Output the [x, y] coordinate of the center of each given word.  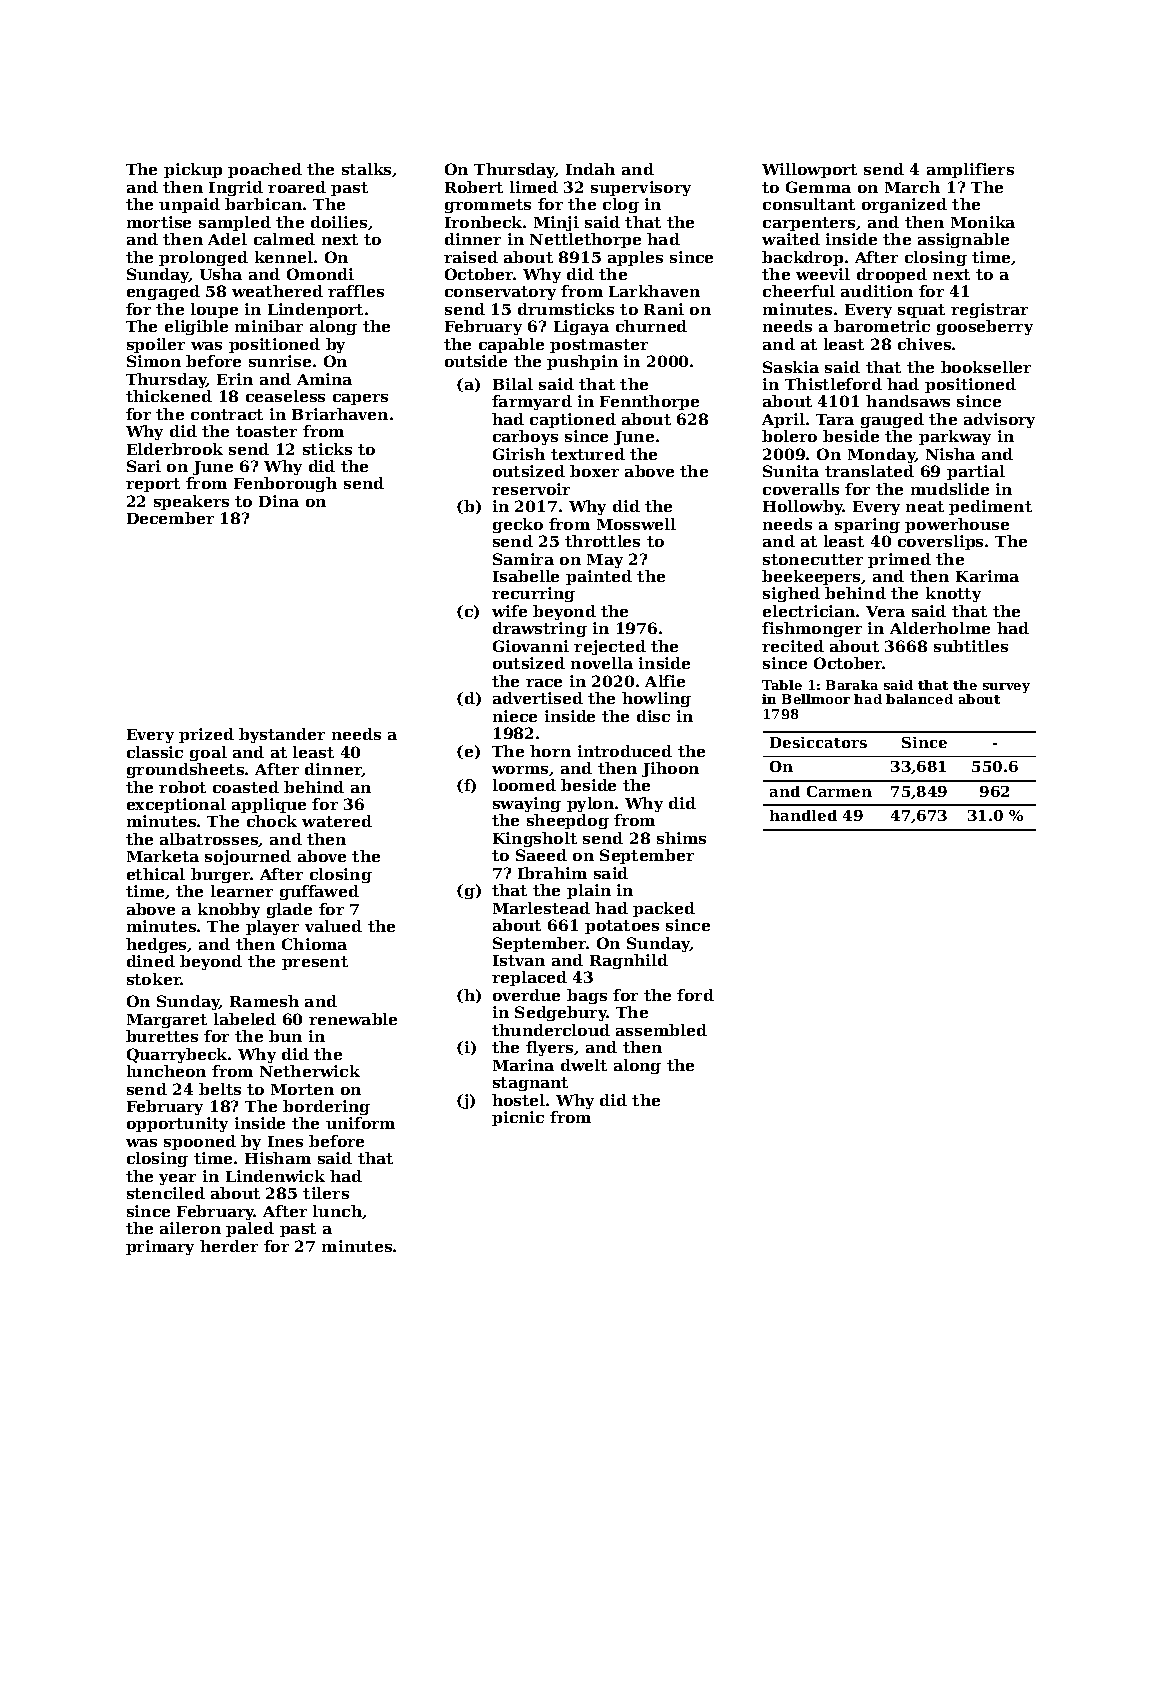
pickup [193, 170]
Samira [523, 559]
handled [803, 815]
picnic [518, 1118]
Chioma [314, 944]
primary [160, 1247]
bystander [282, 735]
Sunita [791, 471]
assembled [661, 1030]
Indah [590, 169]
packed [664, 909]
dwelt [584, 1065]
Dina [279, 501]
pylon [590, 804]
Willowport [809, 170]
